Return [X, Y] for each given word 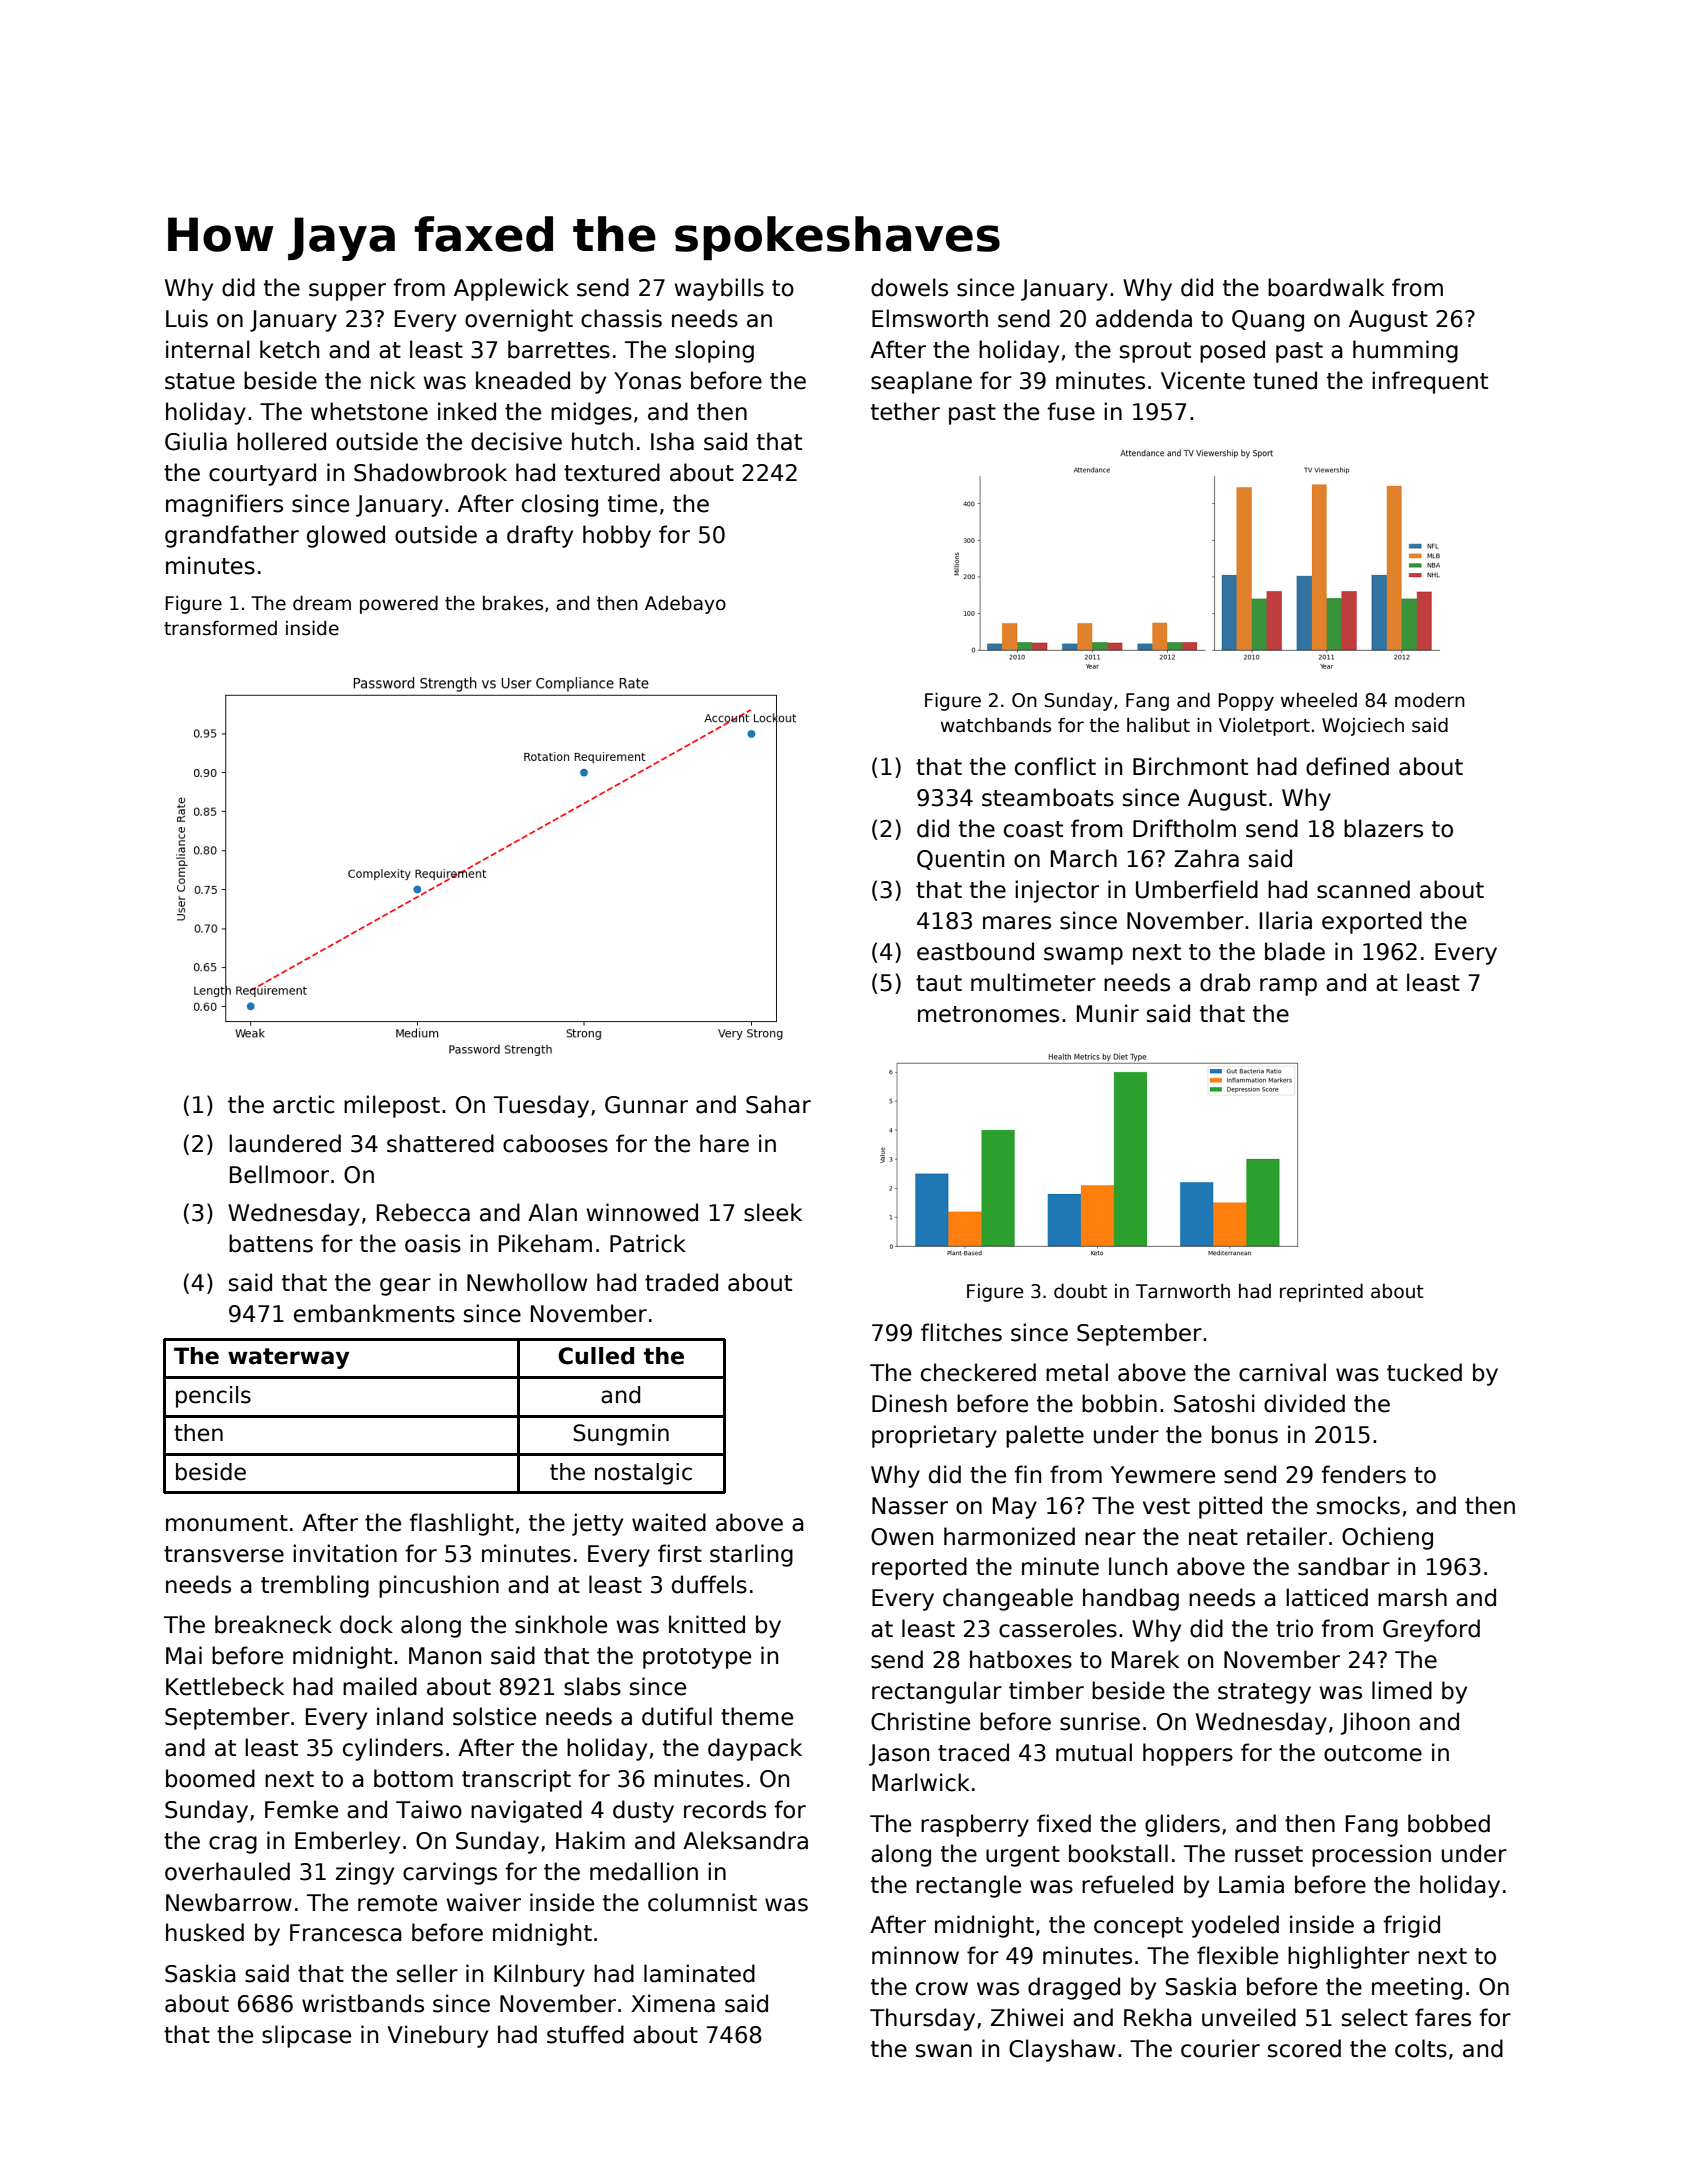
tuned [1285, 380]
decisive [516, 441]
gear [405, 1287]
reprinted [1321, 1292]
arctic [303, 1104]
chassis [621, 318]
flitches [961, 1332]
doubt [1080, 1291]
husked [205, 1932]
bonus [1245, 1434]
